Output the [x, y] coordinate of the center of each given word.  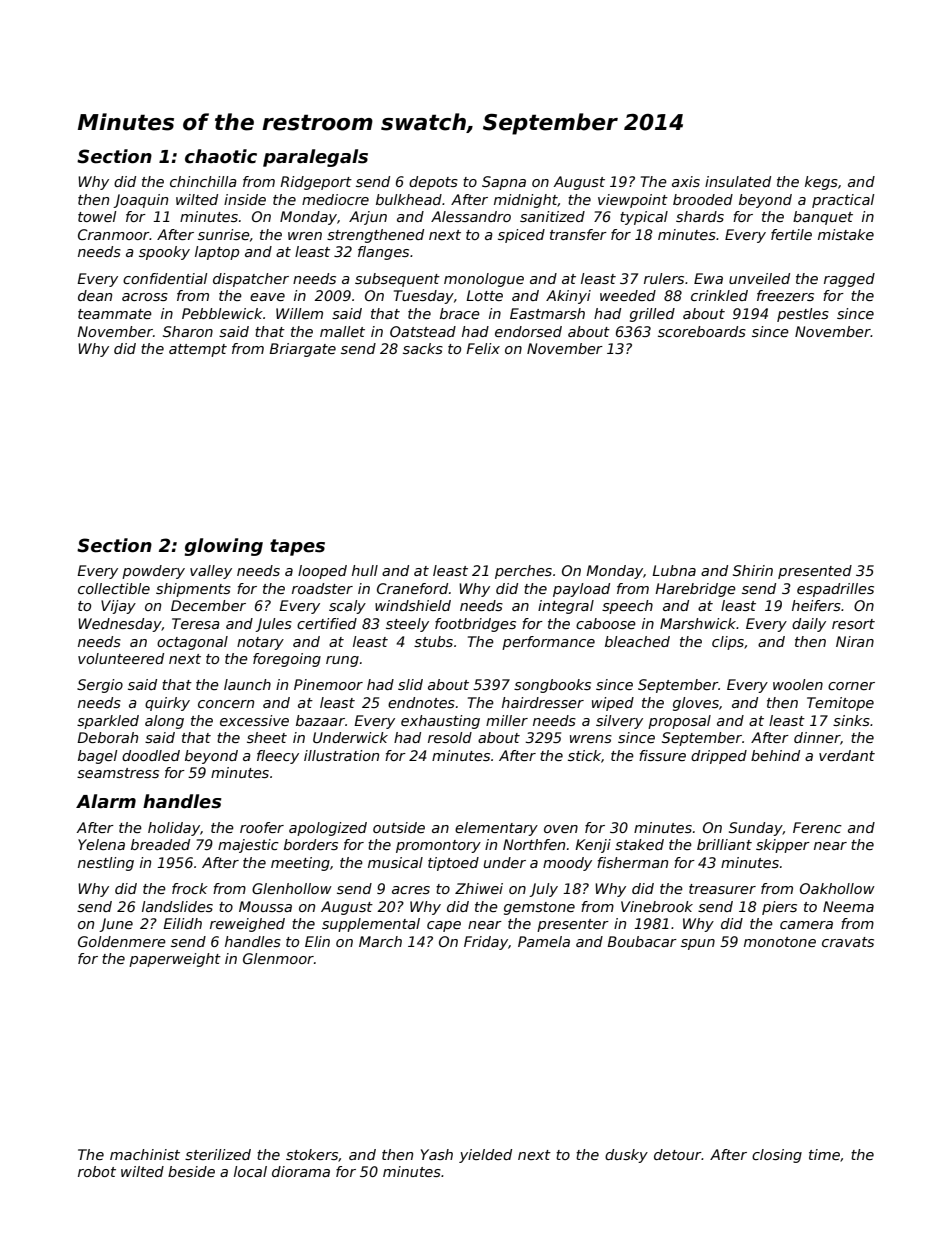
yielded [485, 1156]
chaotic [221, 156]
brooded [703, 199]
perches [523, 572]
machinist [145, 1154]
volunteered [121, 658]
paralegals [315, 158]
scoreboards [702, 331]
